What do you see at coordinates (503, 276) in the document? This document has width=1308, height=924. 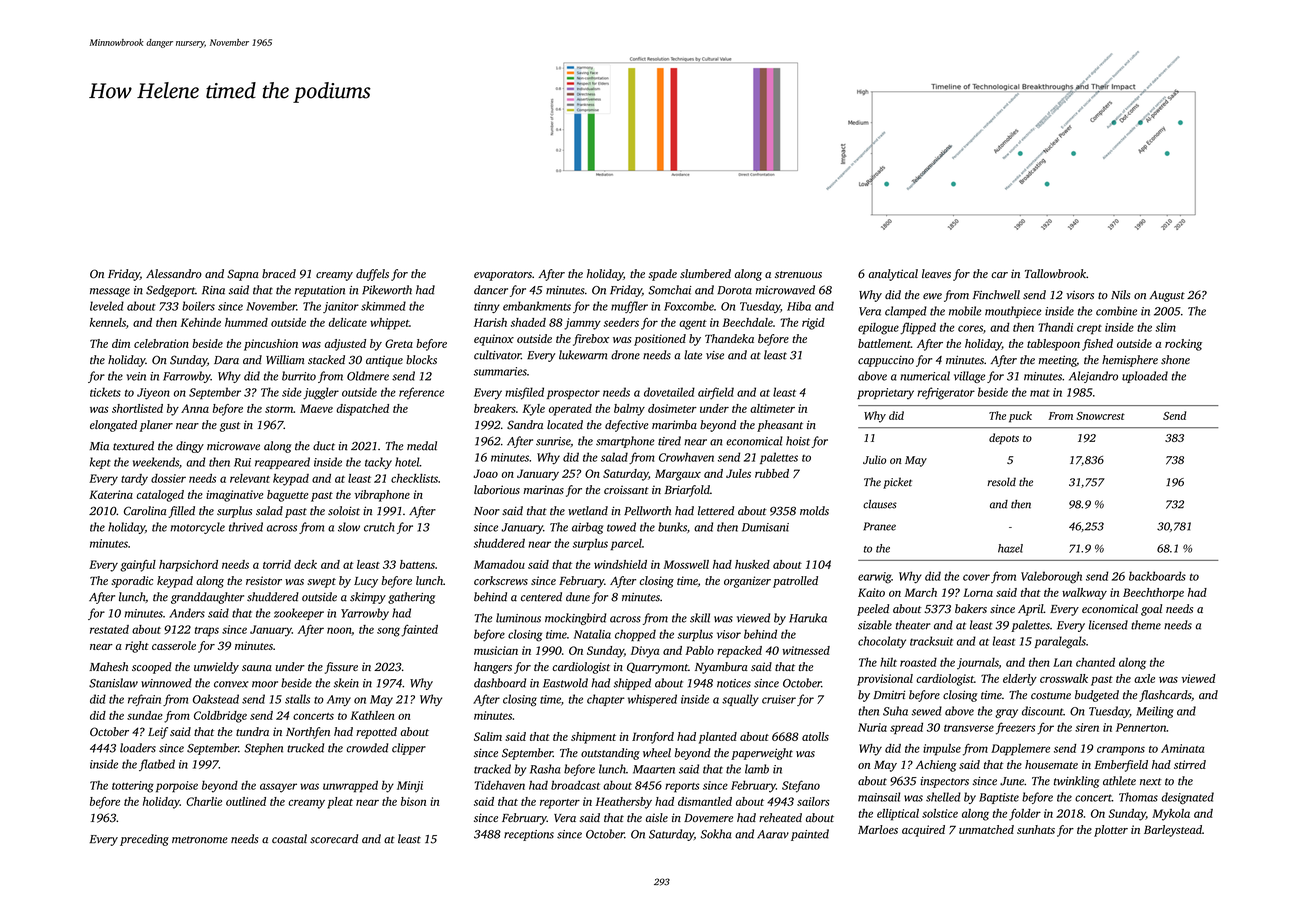 I see `evaporators` at bounding box center [503, 276].
